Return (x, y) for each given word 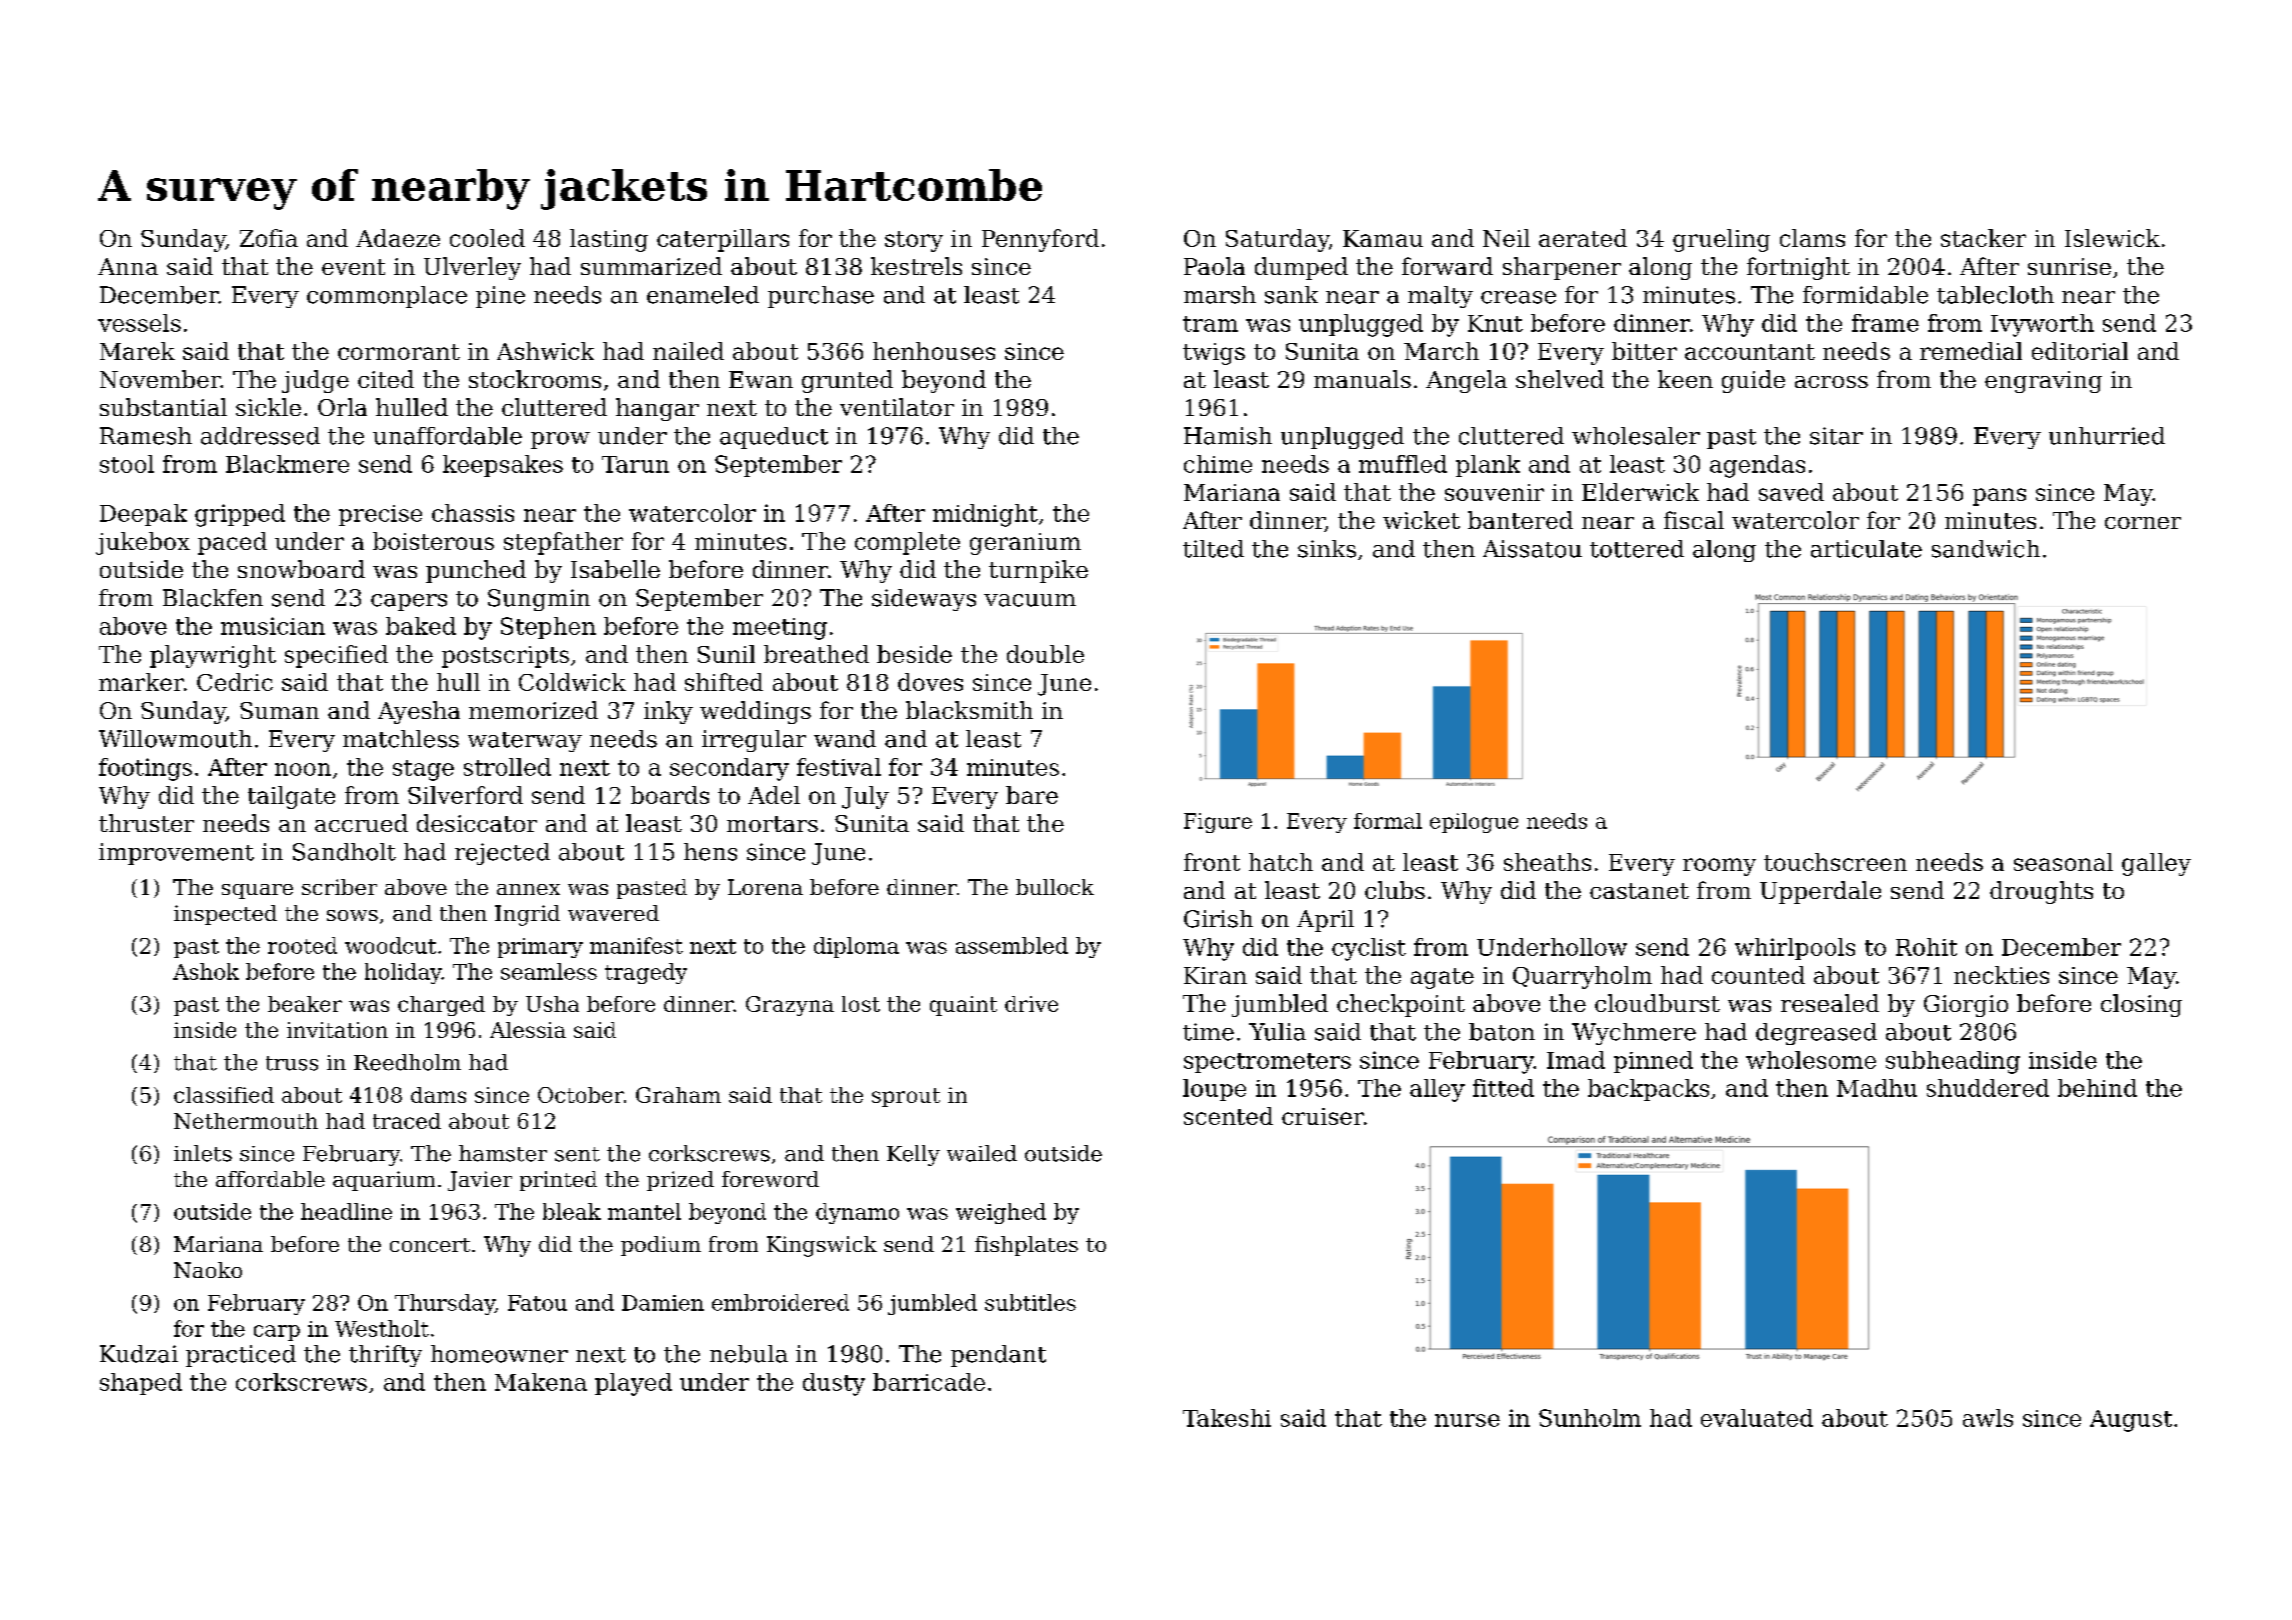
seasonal (2063, 862)
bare (1032, 795)
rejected (502, 854)
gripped (240, 515)
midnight (985, 515)
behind (2097, 1088)
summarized (651, 266)
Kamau (1383, 238)
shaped (141, 1384)
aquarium (384, 1181)
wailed (982, 1153)
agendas (1757, 466)
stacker (1983, 238)
